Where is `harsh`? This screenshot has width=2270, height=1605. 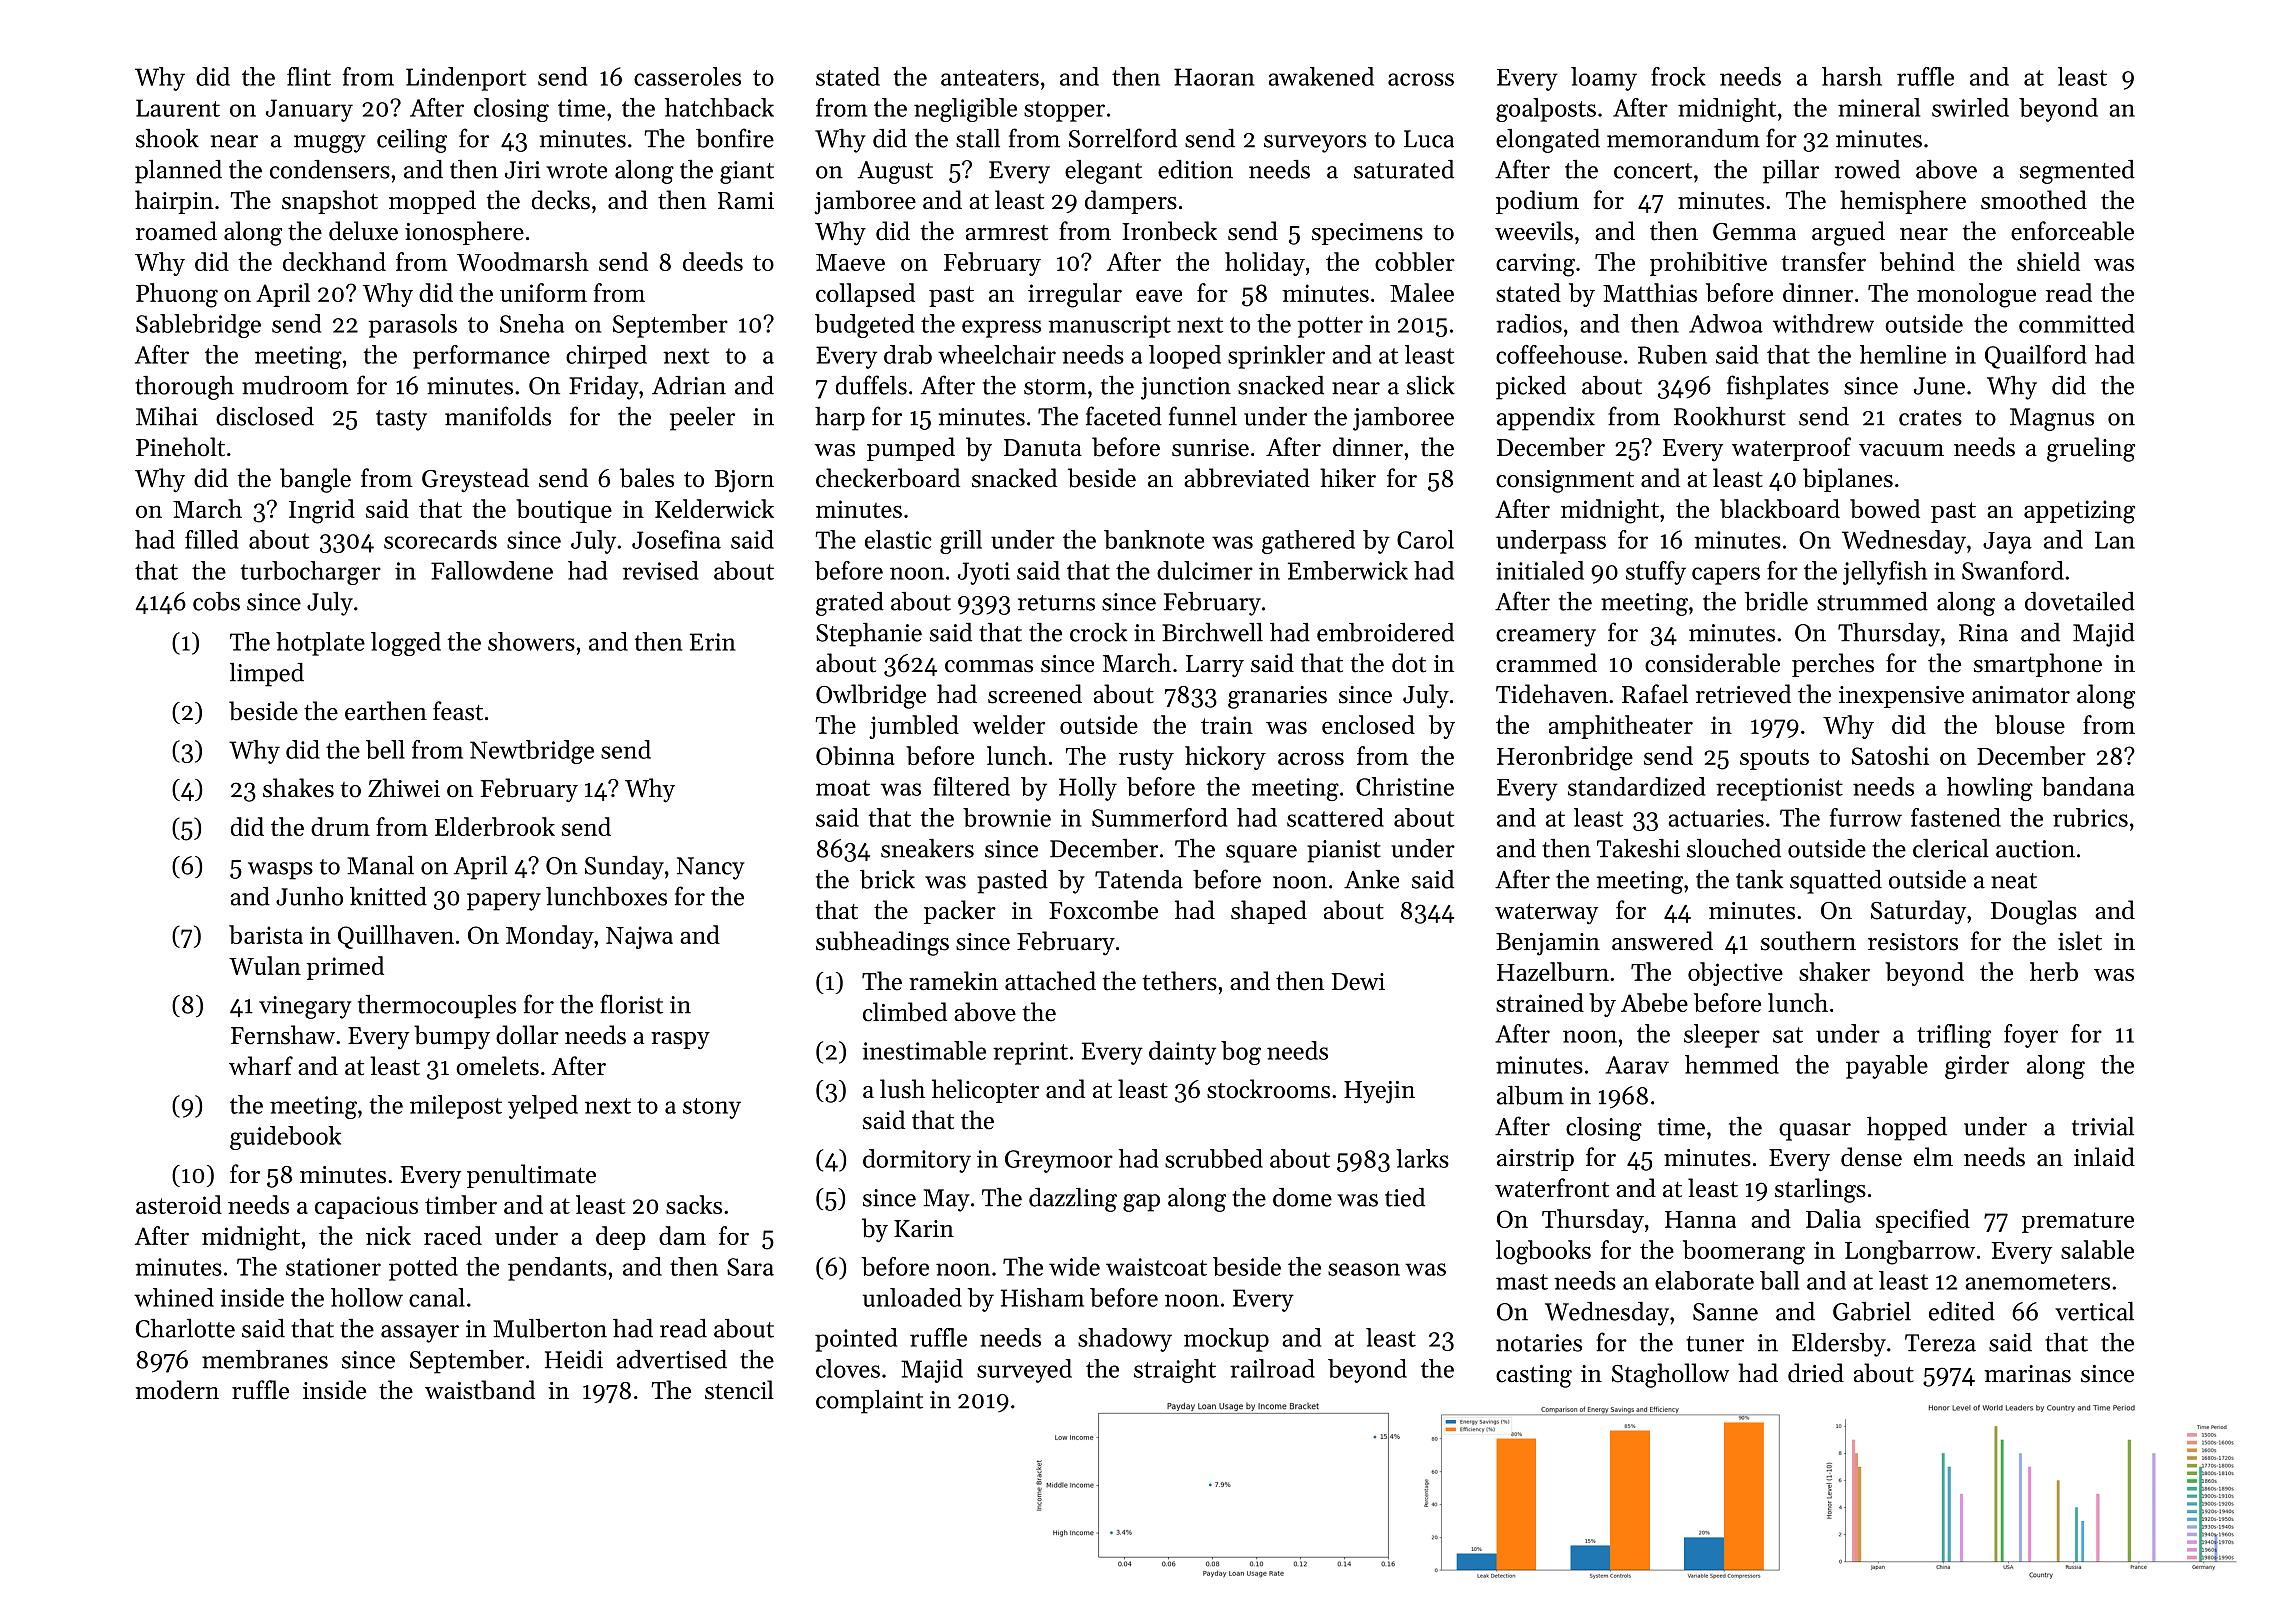 harsh is located at coordinates (1852, 76).
